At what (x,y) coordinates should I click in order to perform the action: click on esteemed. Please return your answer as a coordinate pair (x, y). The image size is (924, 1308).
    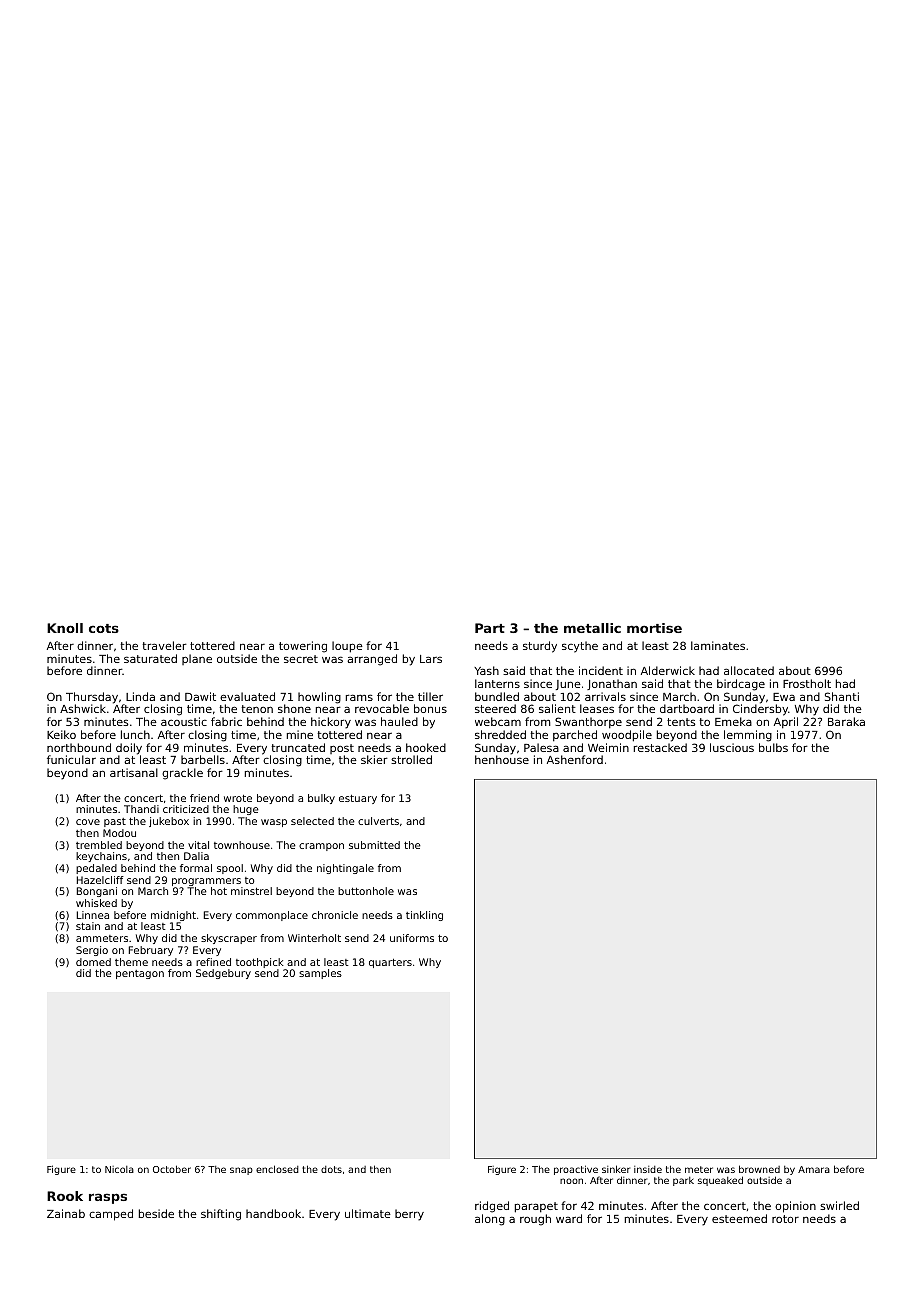
    Looking at the image, I should click on (739, 1218).
